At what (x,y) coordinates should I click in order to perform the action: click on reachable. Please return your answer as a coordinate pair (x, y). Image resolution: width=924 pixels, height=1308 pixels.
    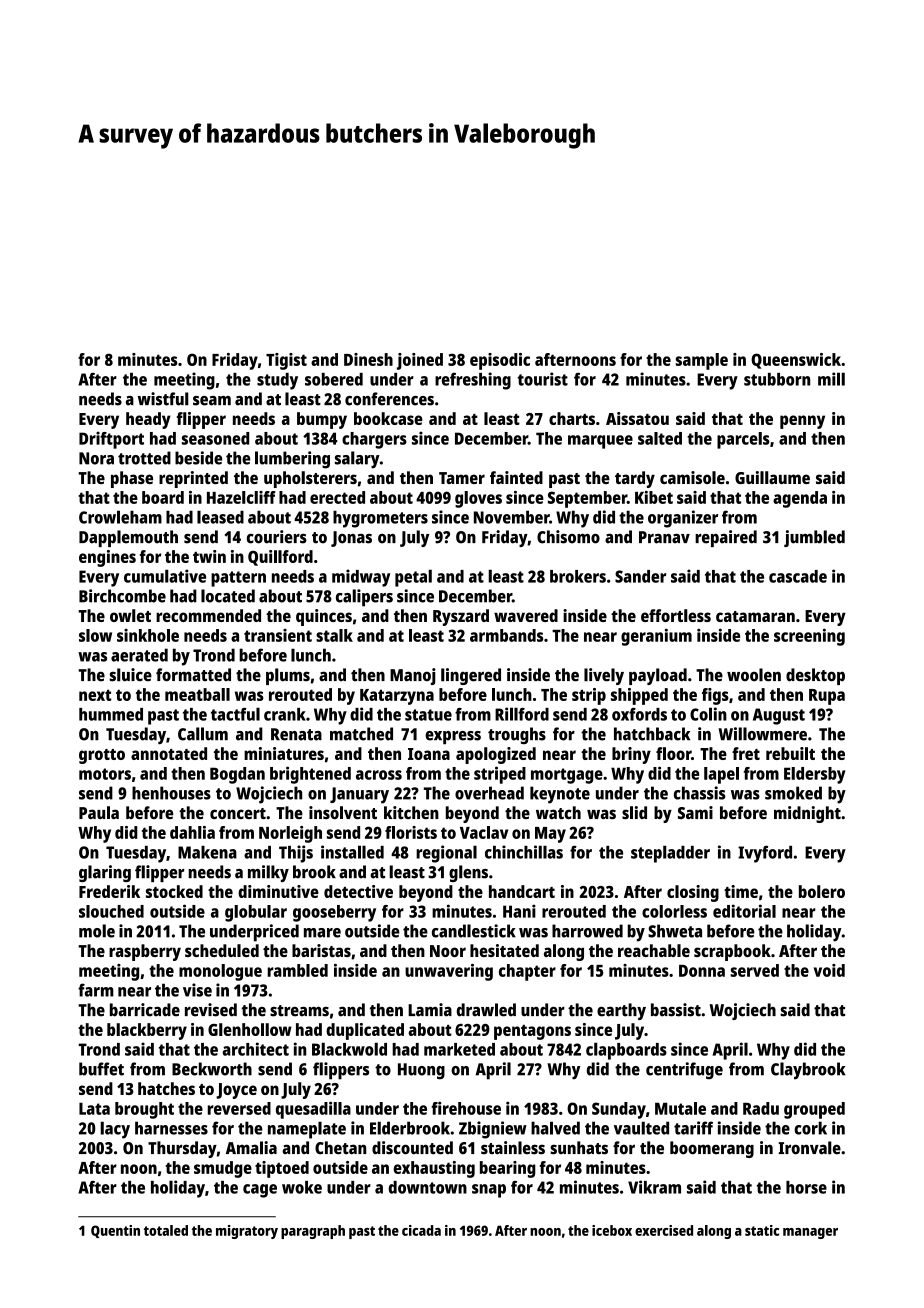
    Looking at the image, I should click on (654, 950).
